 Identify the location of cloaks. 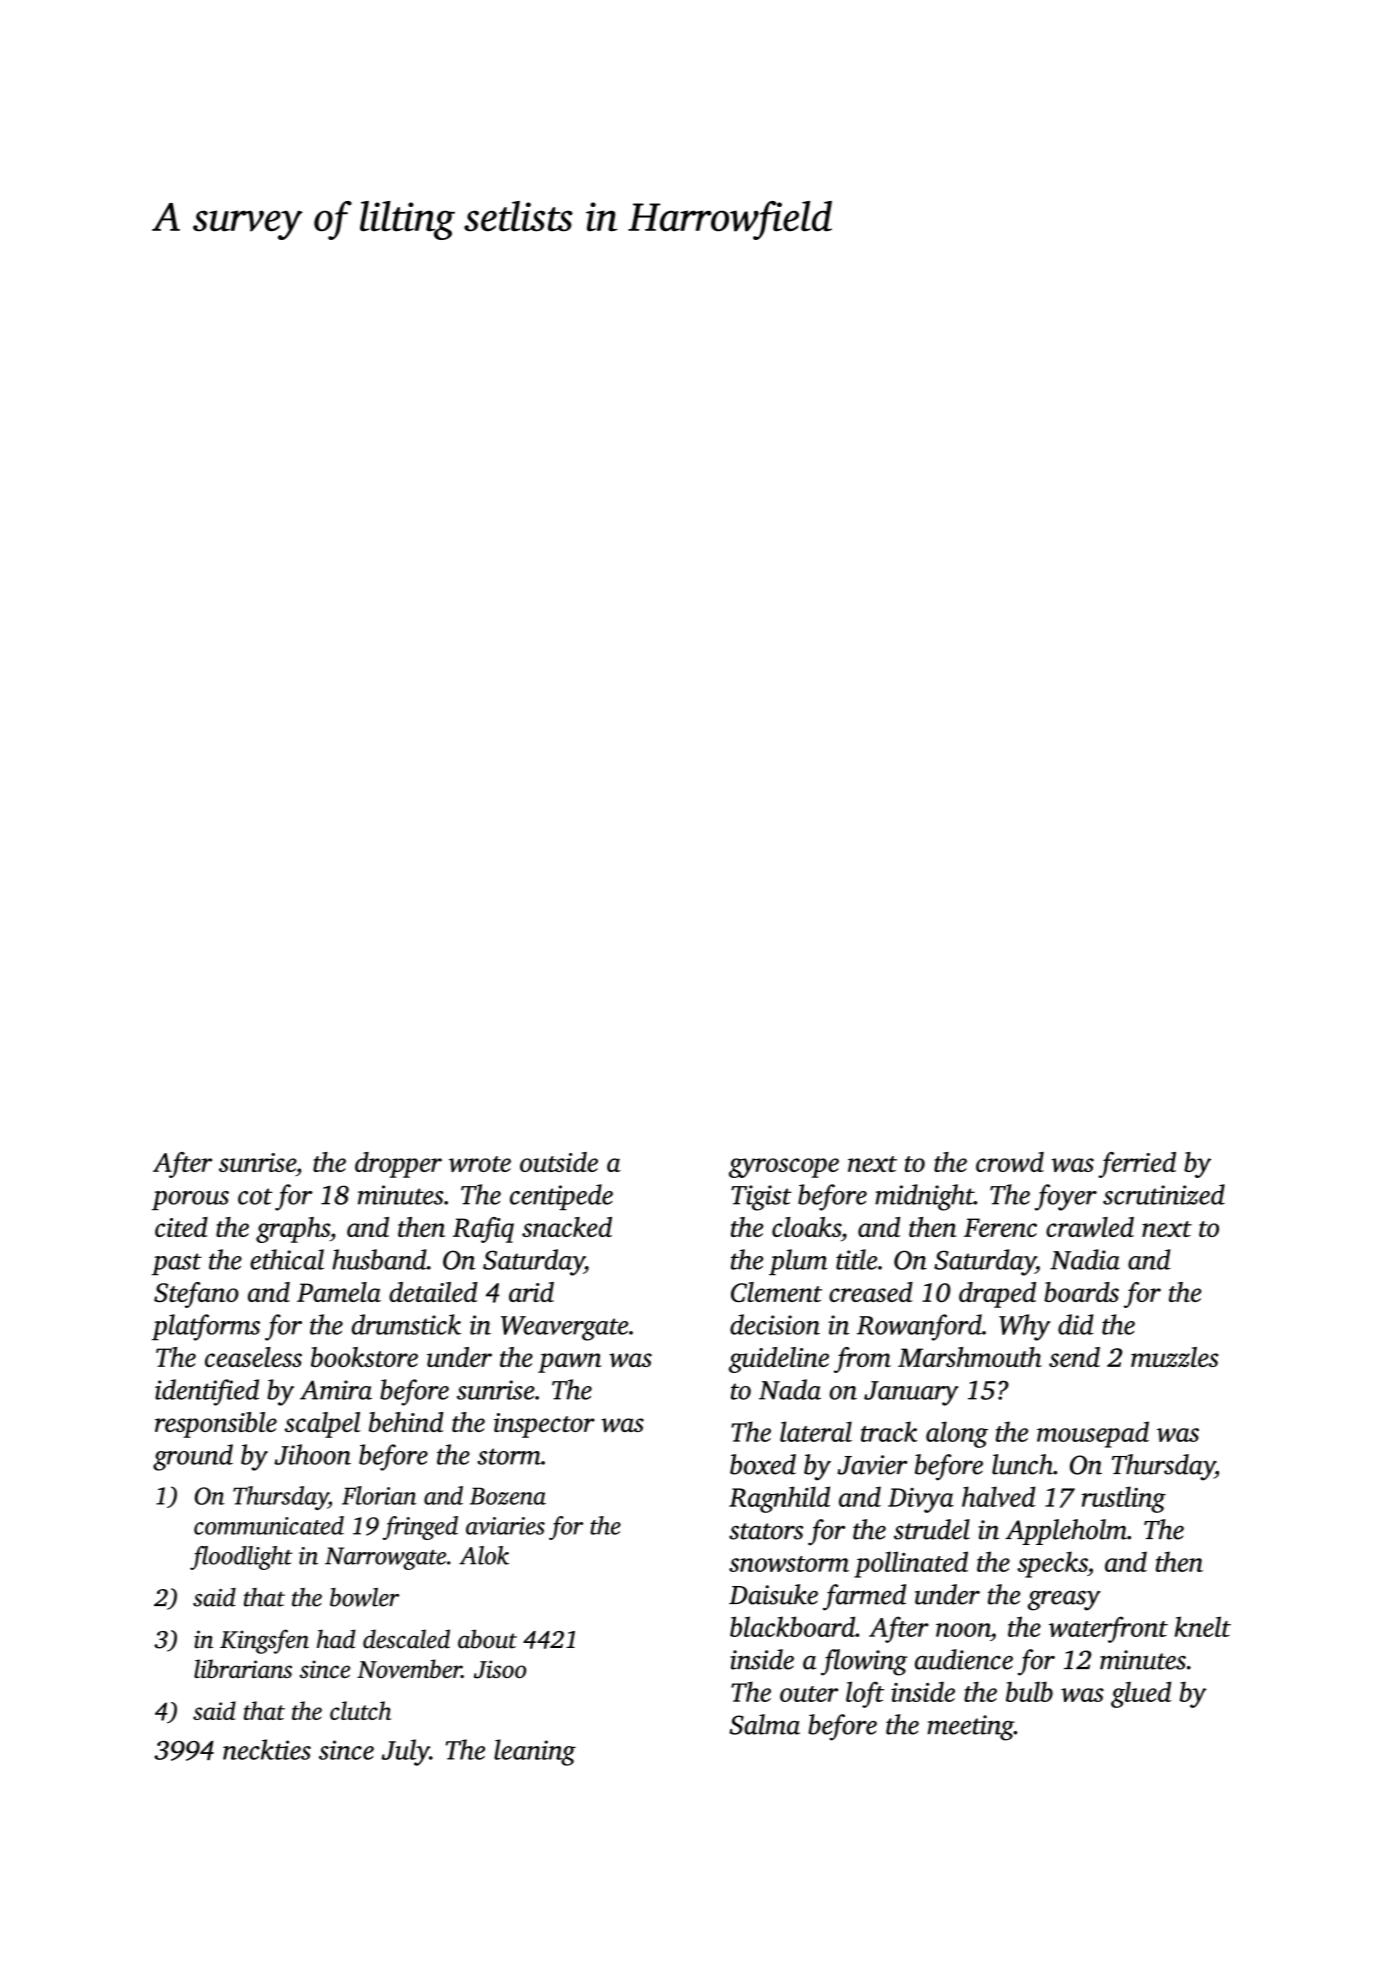
(806, 1227).
